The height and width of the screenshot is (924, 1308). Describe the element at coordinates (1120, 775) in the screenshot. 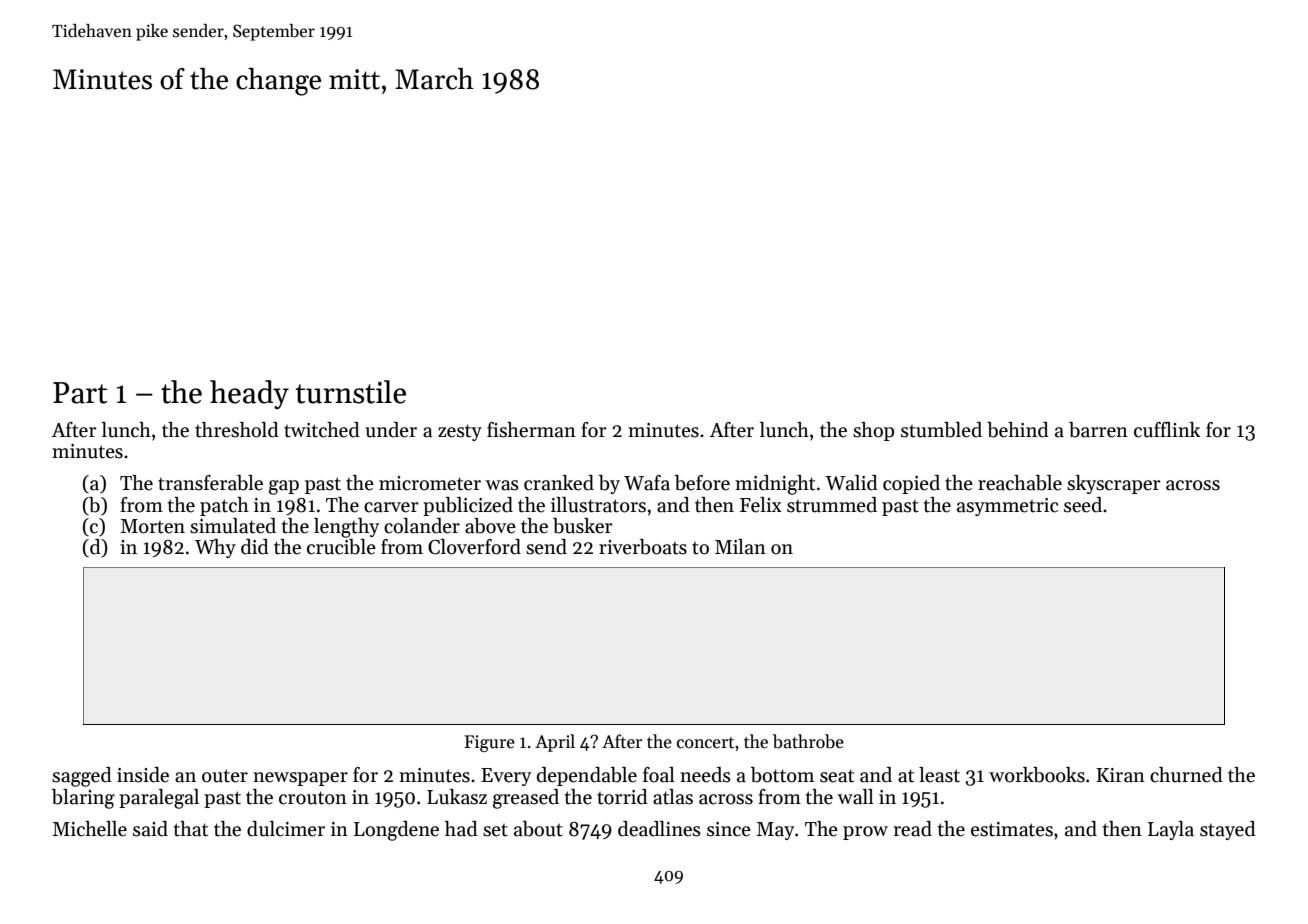

I see `Kiran` at that location.
